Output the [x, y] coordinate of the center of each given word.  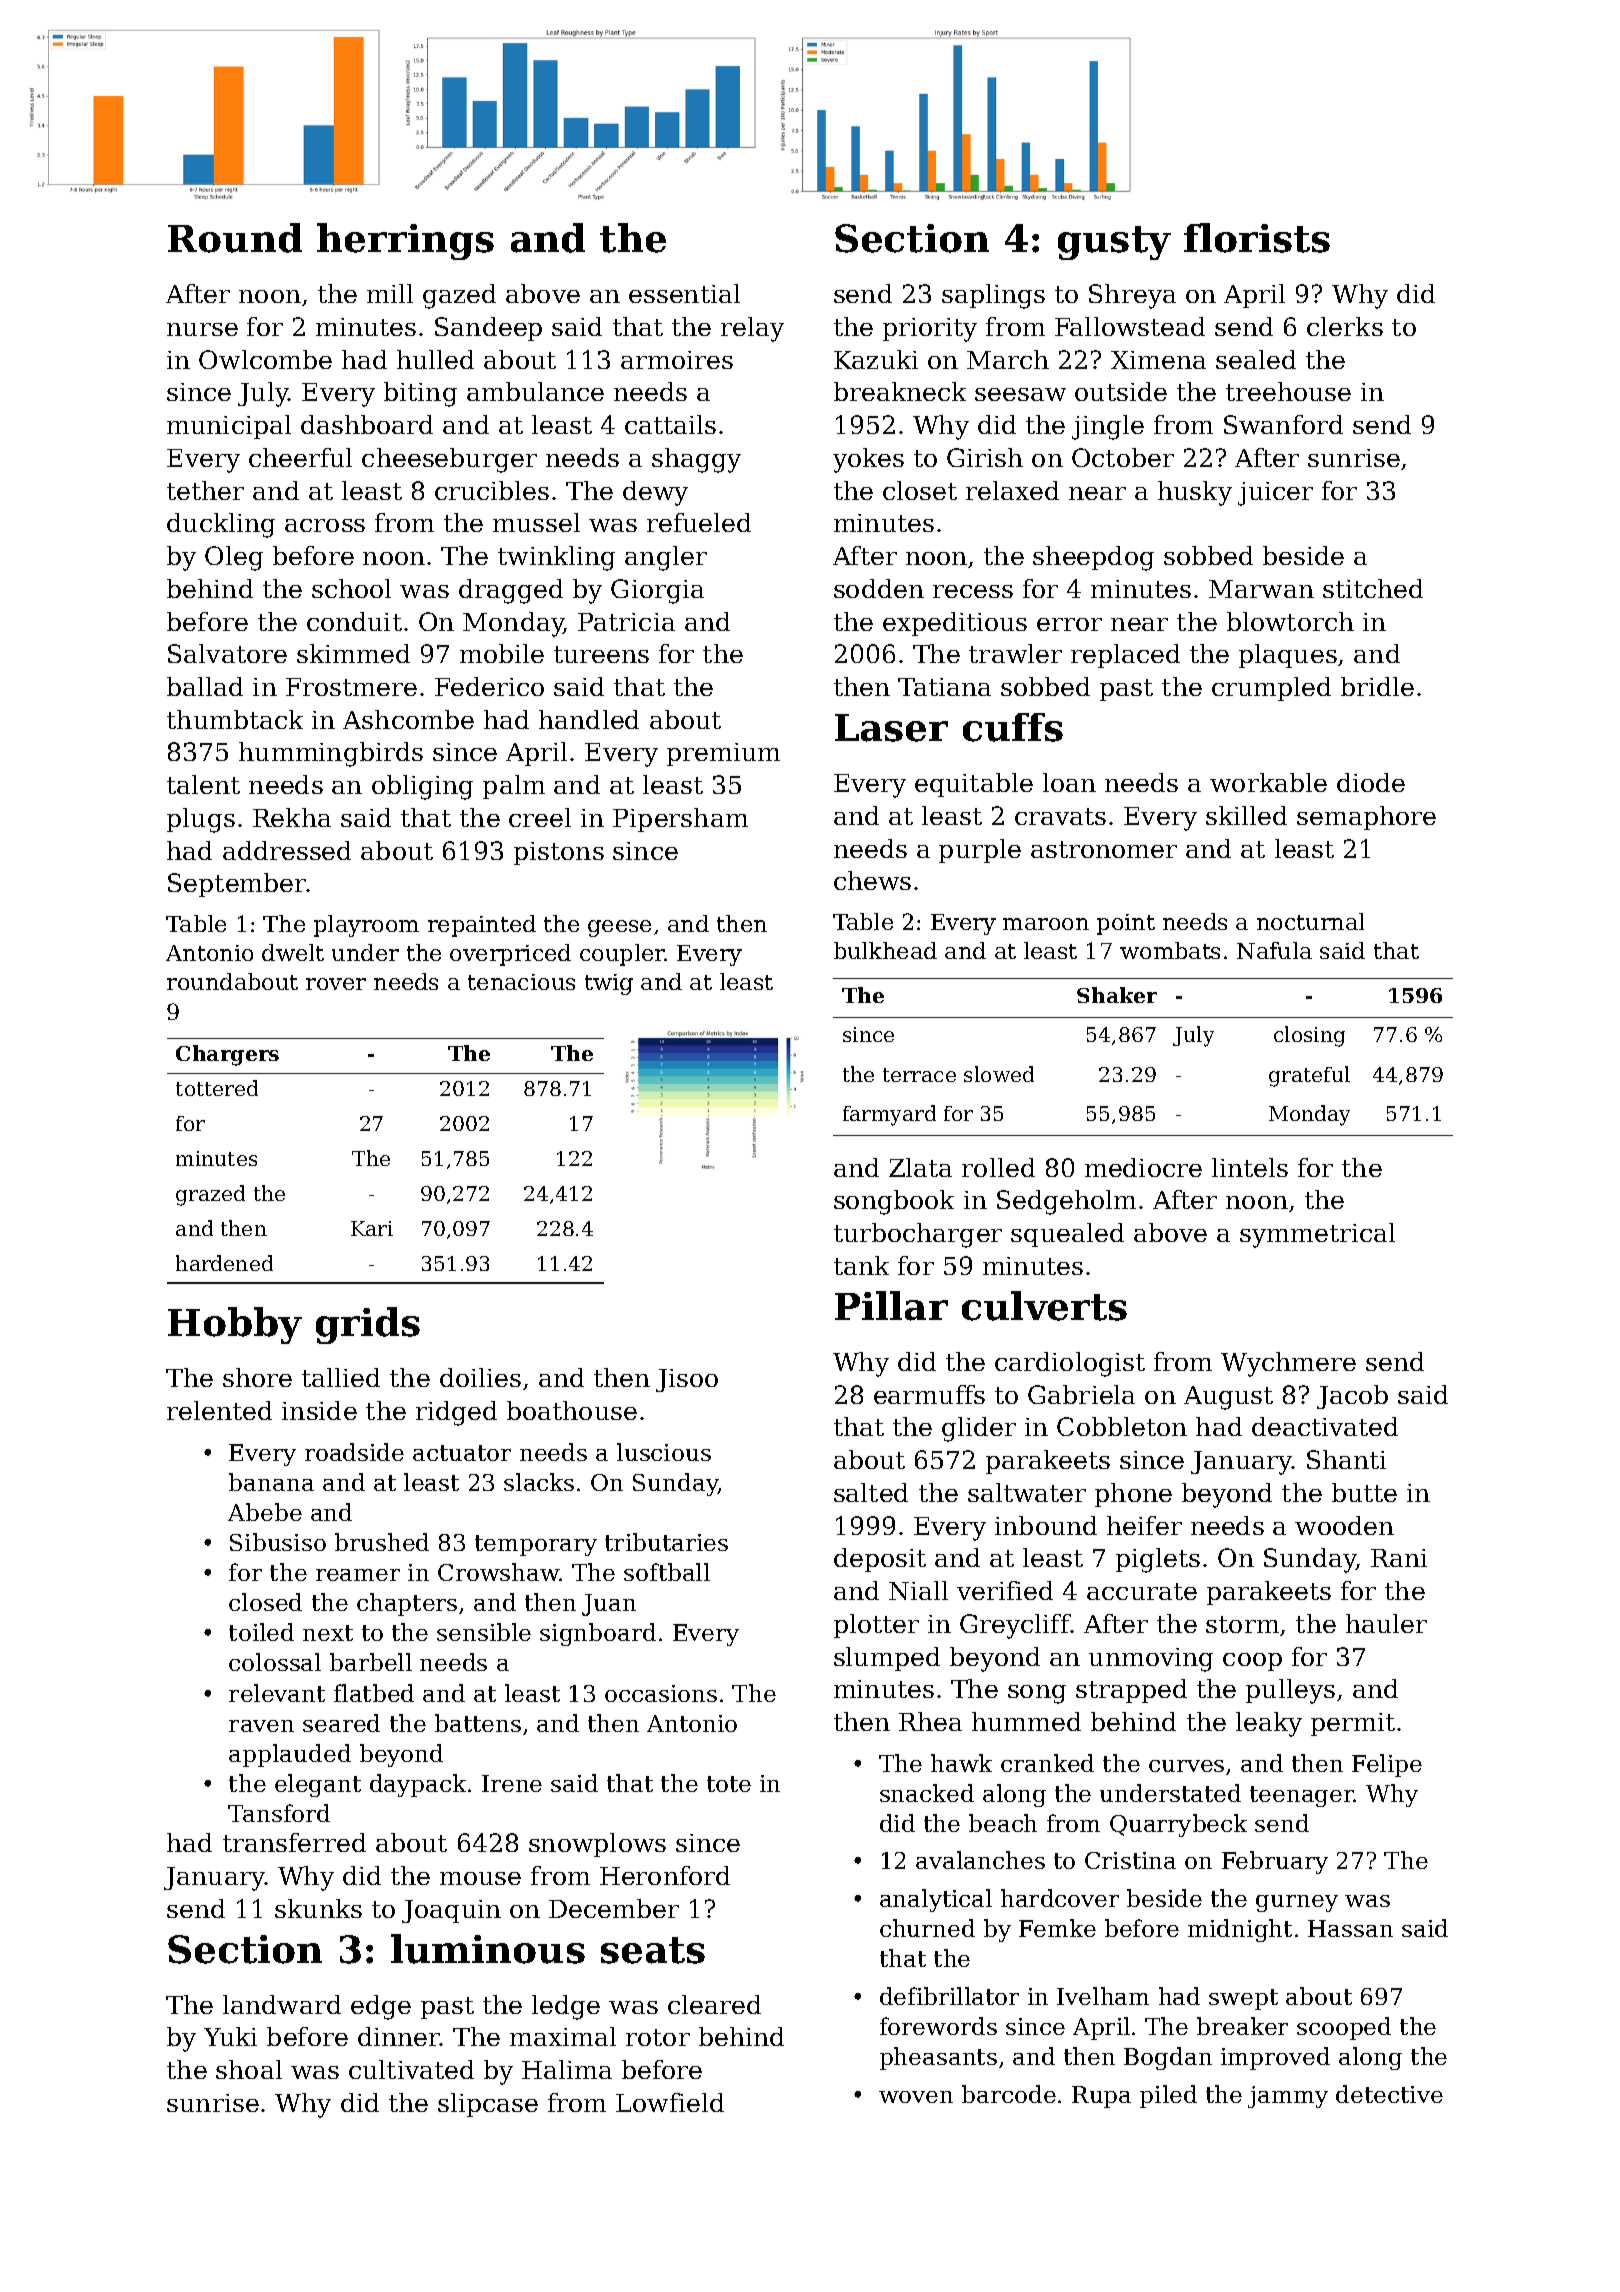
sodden [879, 588]
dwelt [293, 952]
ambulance [535, 391]
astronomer [1104, 849]
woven [916, 2097]
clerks [1345, 326]
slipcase [488, 2105]
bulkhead [885, 950]
